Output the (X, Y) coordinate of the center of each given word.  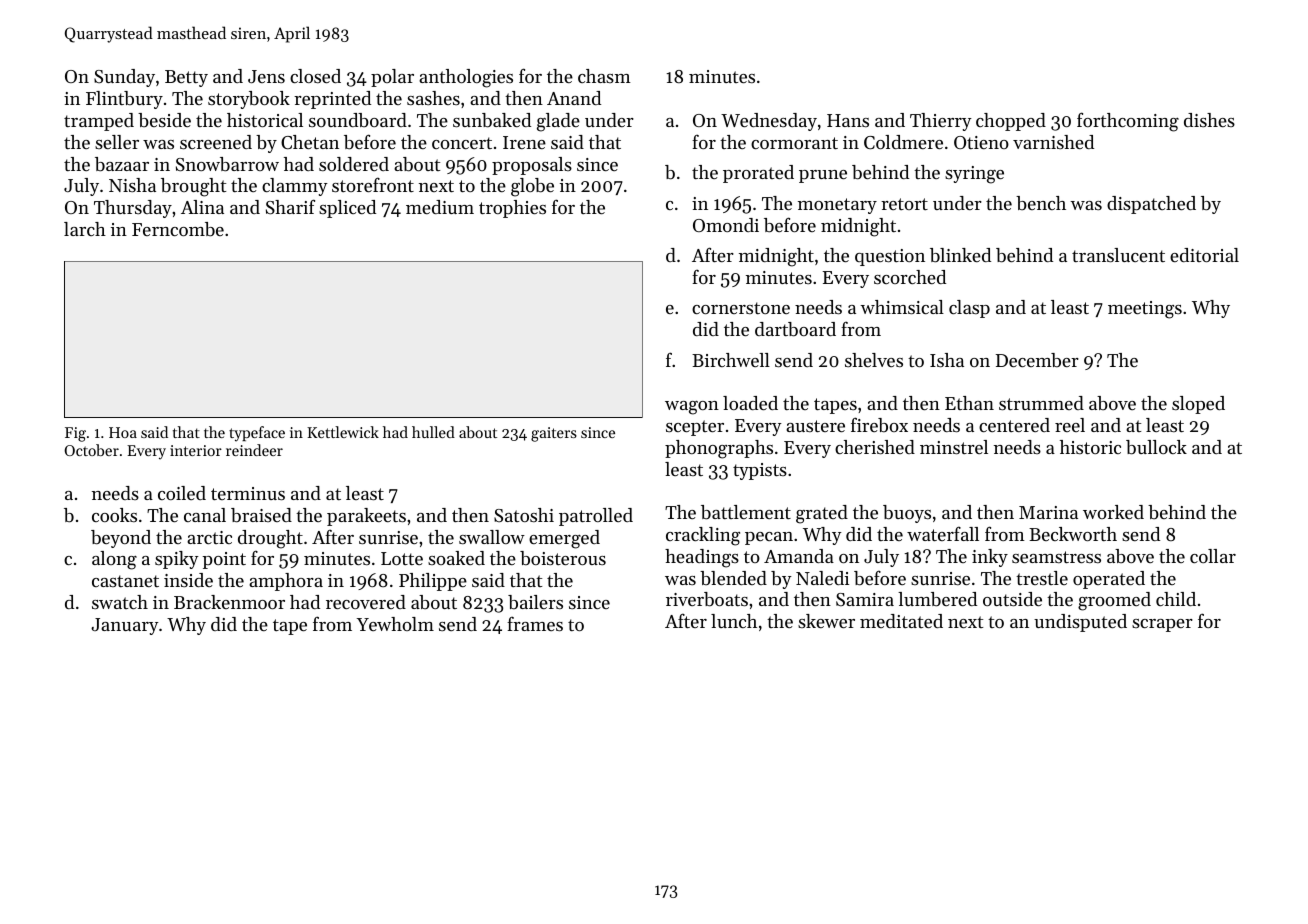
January (125, 626)
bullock (1156, 447)
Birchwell (731, 360)
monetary (837, 206)
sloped (1198, 405)
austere (815, 426)
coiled (182, 493)
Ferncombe (178, 229)
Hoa (123, 432)
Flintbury (124, 100)
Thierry (941, 122)
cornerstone (741, 308)
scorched (910, 277)
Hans (848, 120)
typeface (257, 434)
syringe (974, 175)
